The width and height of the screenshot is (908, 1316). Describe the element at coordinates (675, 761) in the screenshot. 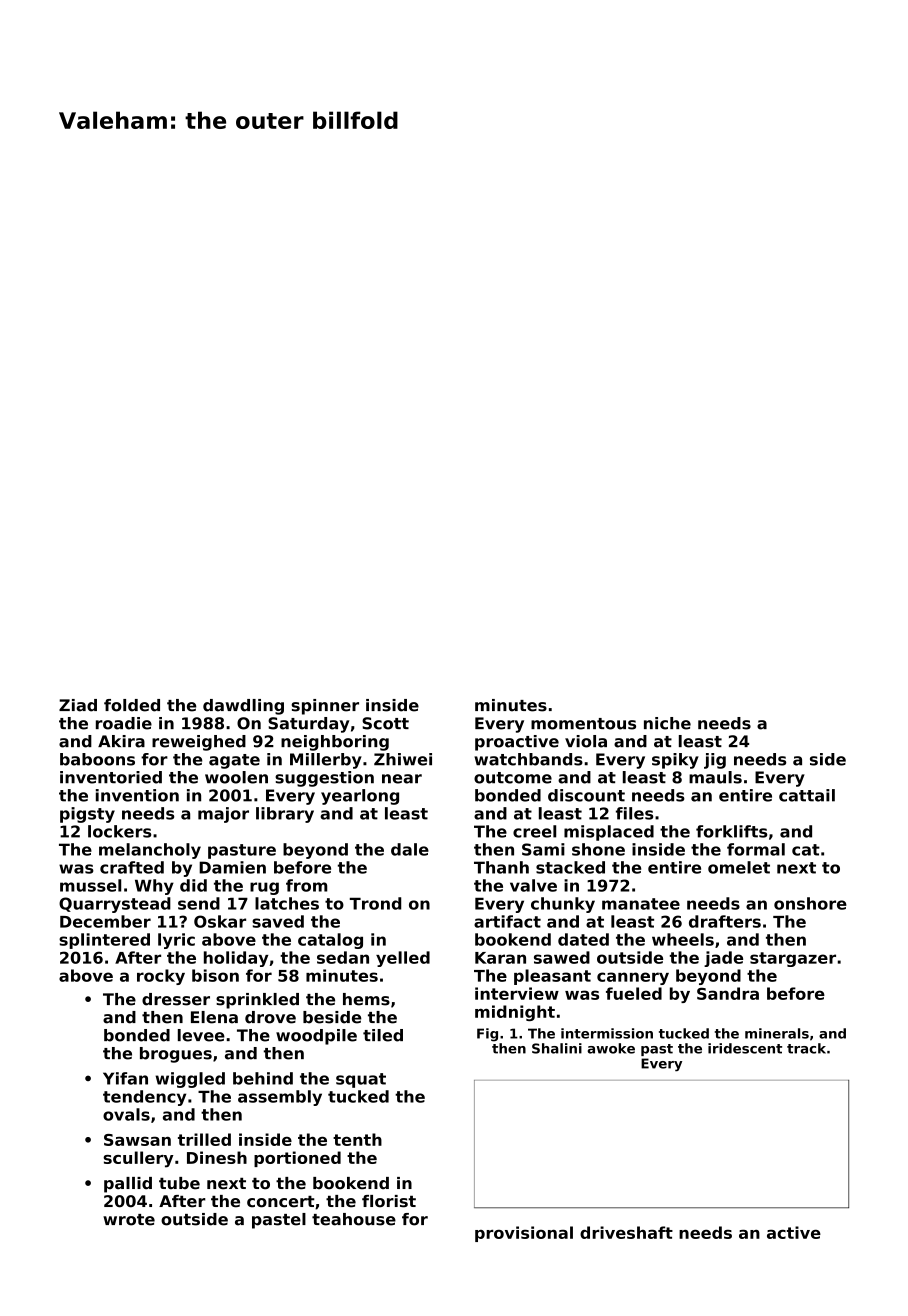

I see `spiky` at that location.
